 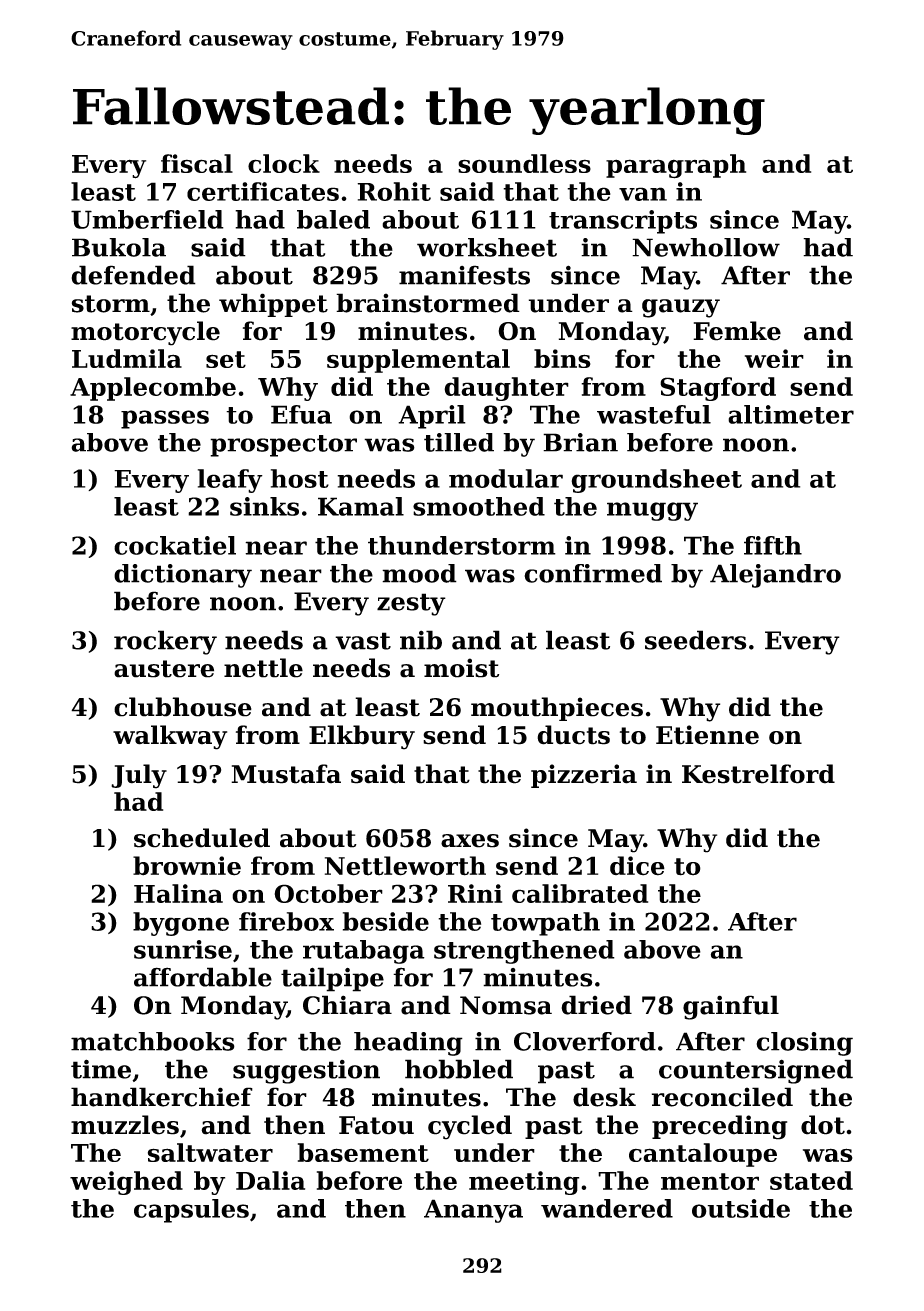 What do you see at coordinates (191, 1211) in the screenshot?
I see `capsules` at bounding box center [191, 1211].
